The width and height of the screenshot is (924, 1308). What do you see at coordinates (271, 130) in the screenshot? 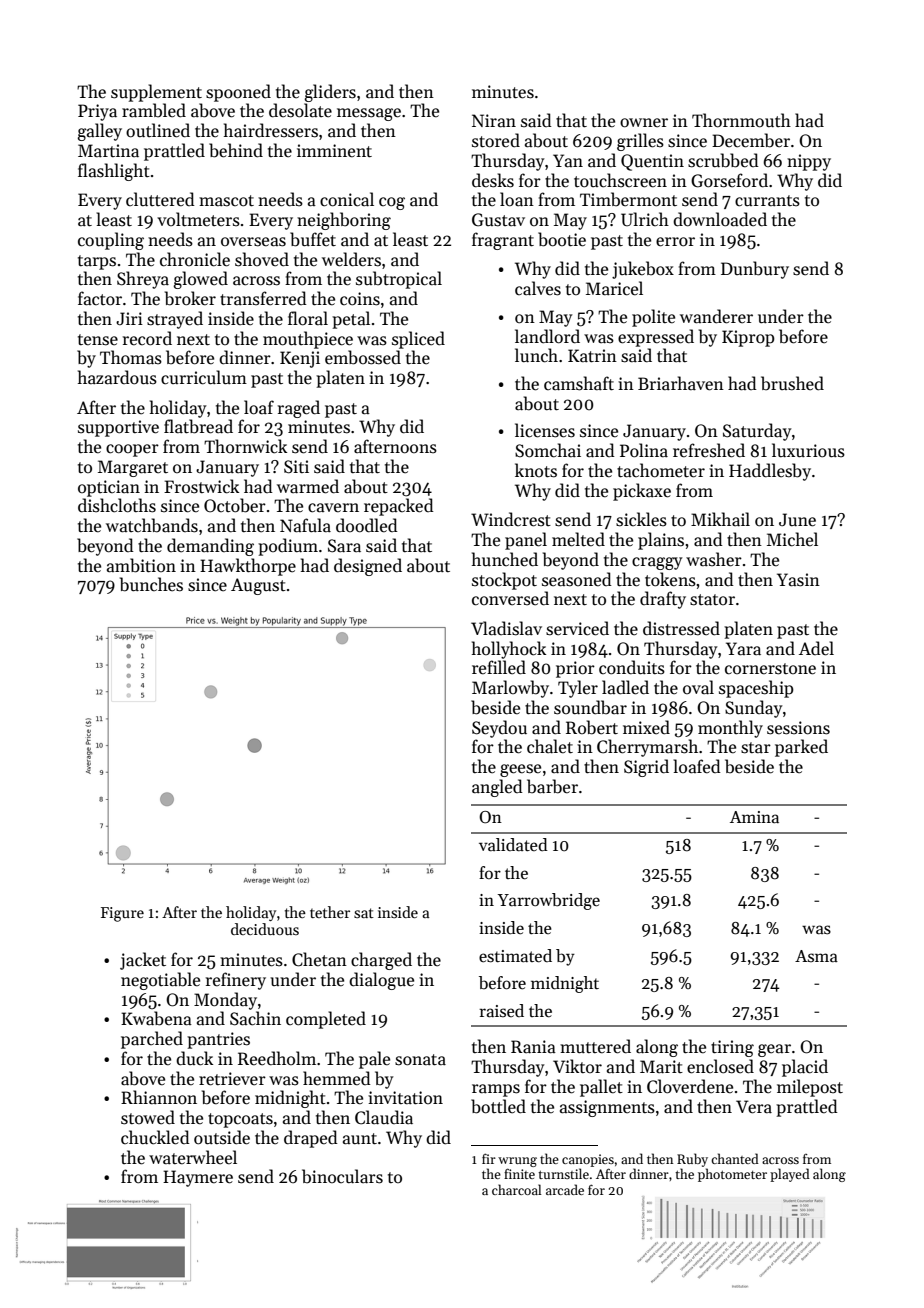
I see `hairdressers` at bounding box center [271, 130].
